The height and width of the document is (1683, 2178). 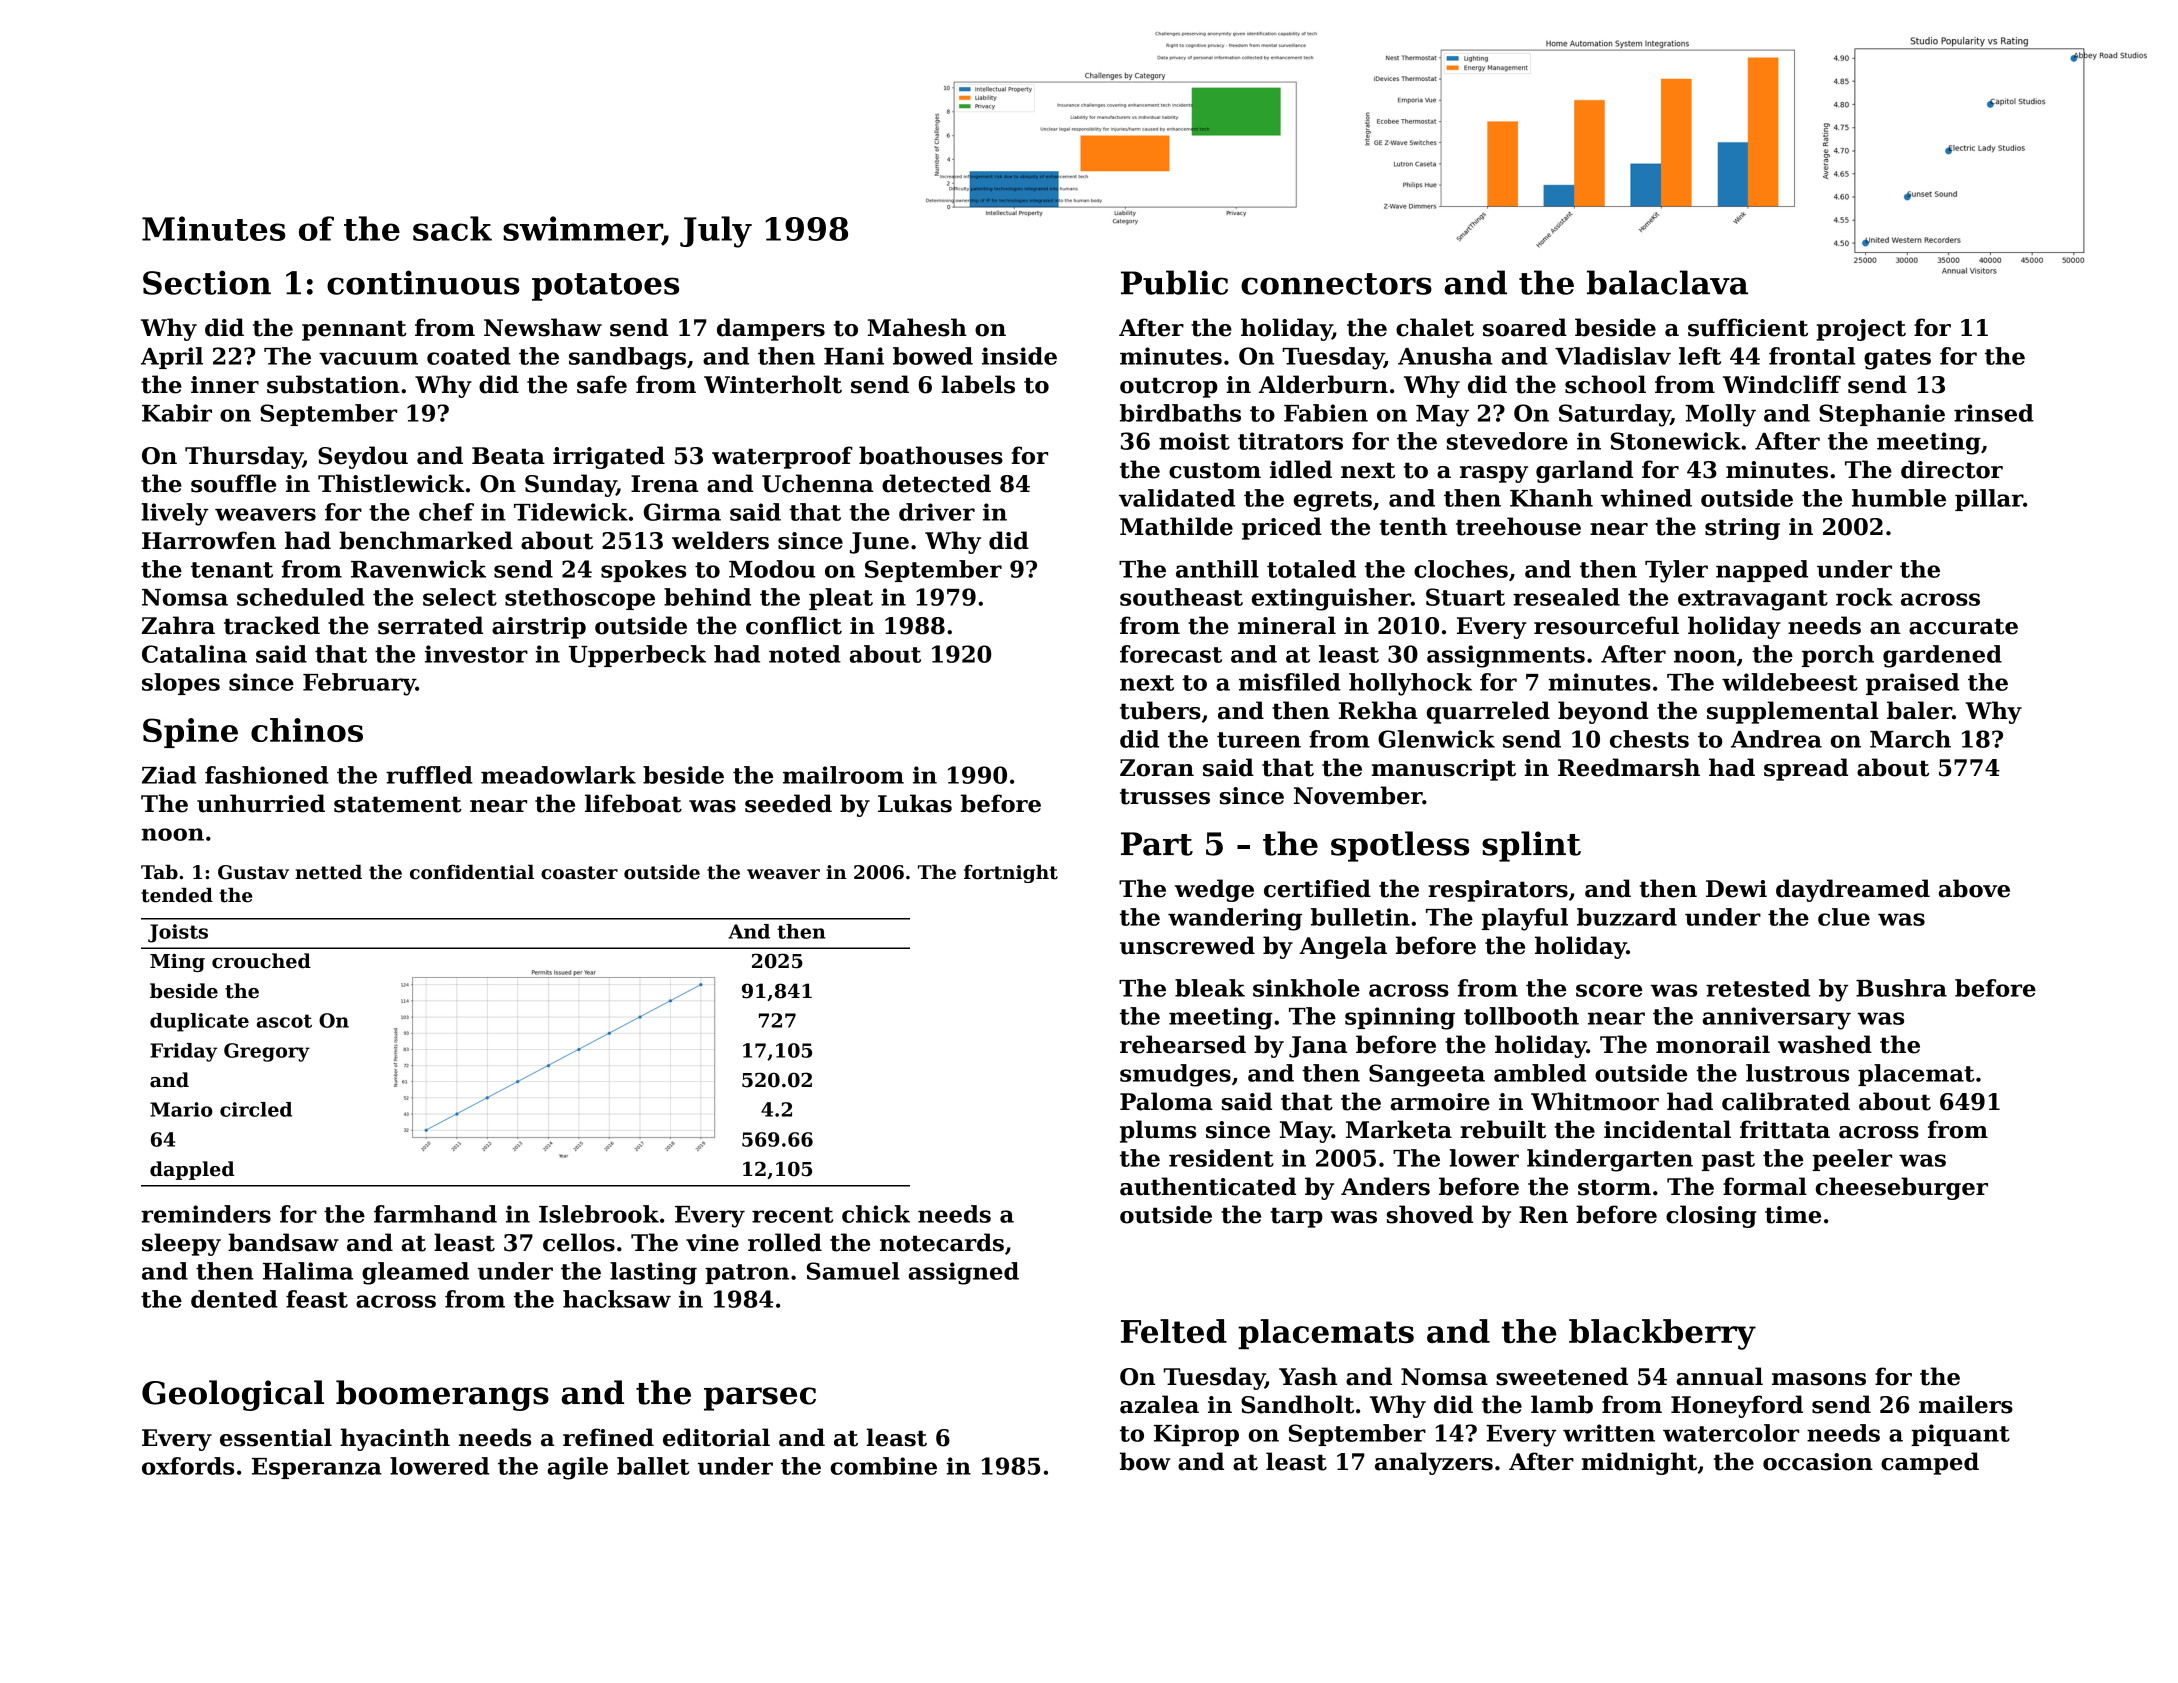 I want to click on clue, so click(x=1844, y=917).
